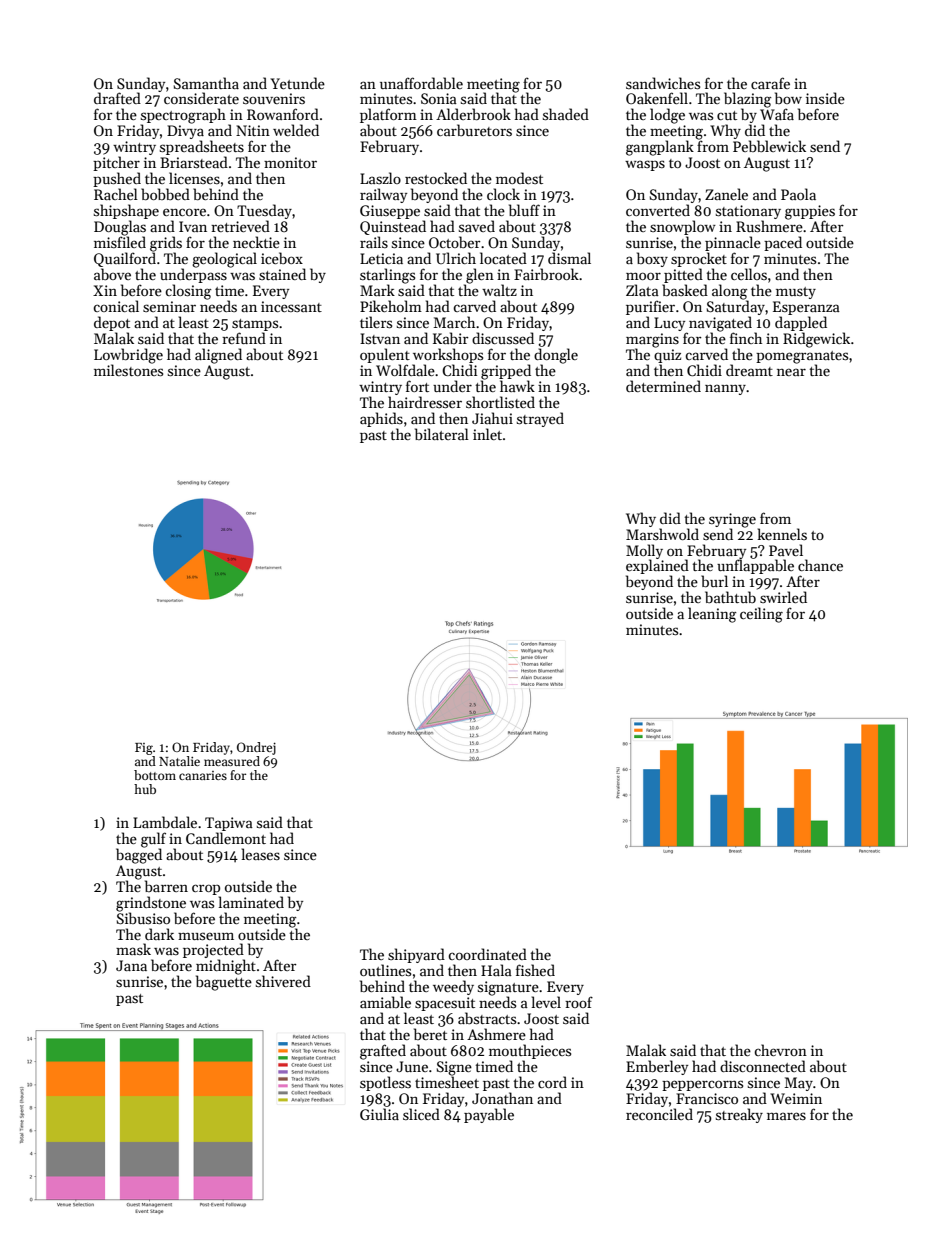 This image has width=952, height=1233. I want to click on carafe, so click(770, 83).
